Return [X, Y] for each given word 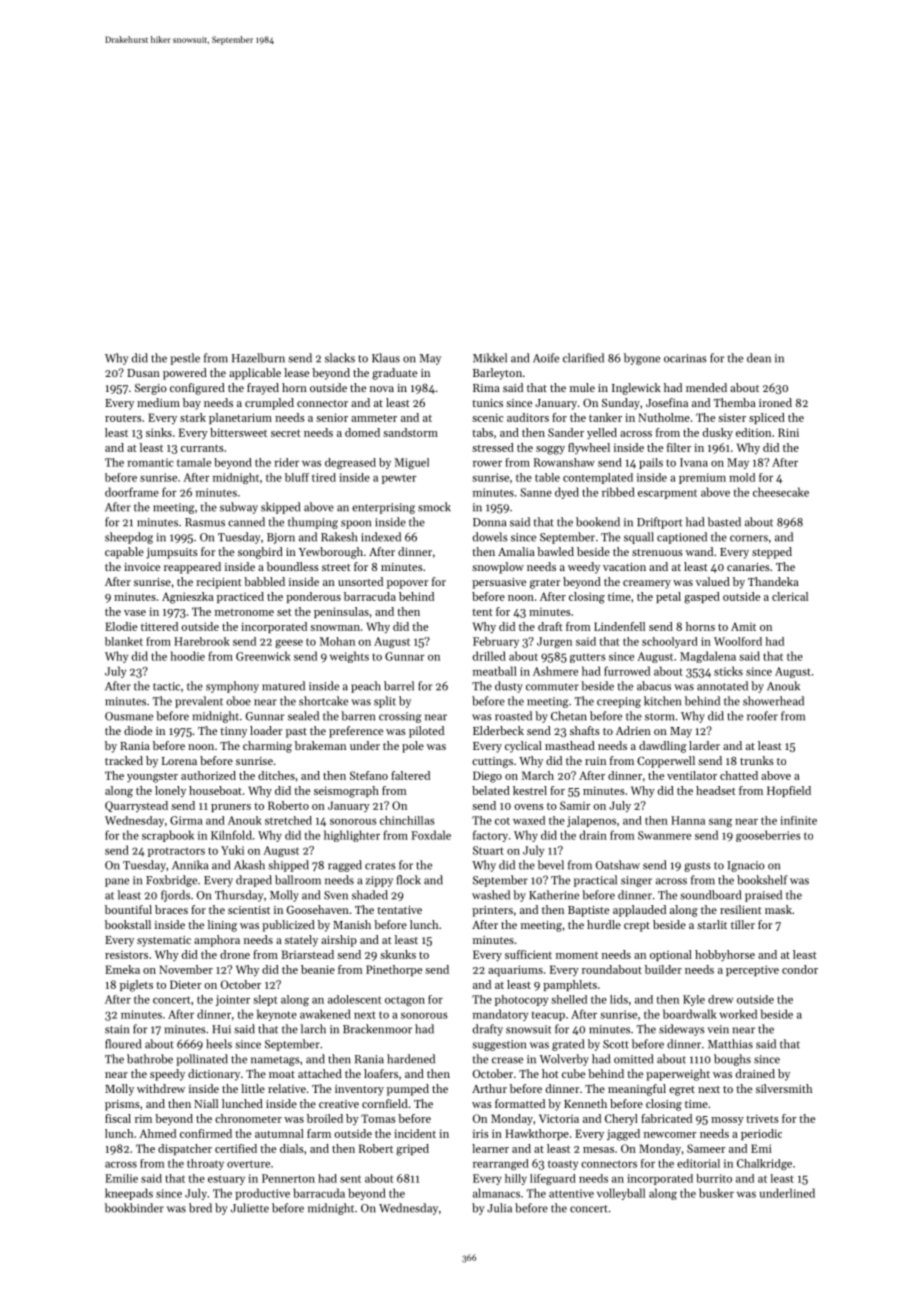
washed [491, 895]
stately [301, 941]
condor [800, 969]
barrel [399, 686]
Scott [616, 1044]
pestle [185, 359]
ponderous [313, 597]
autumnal [279, 1133]
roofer [762, 716]
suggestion [499, 1045]
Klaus [386, 358]
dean [759, 358]
